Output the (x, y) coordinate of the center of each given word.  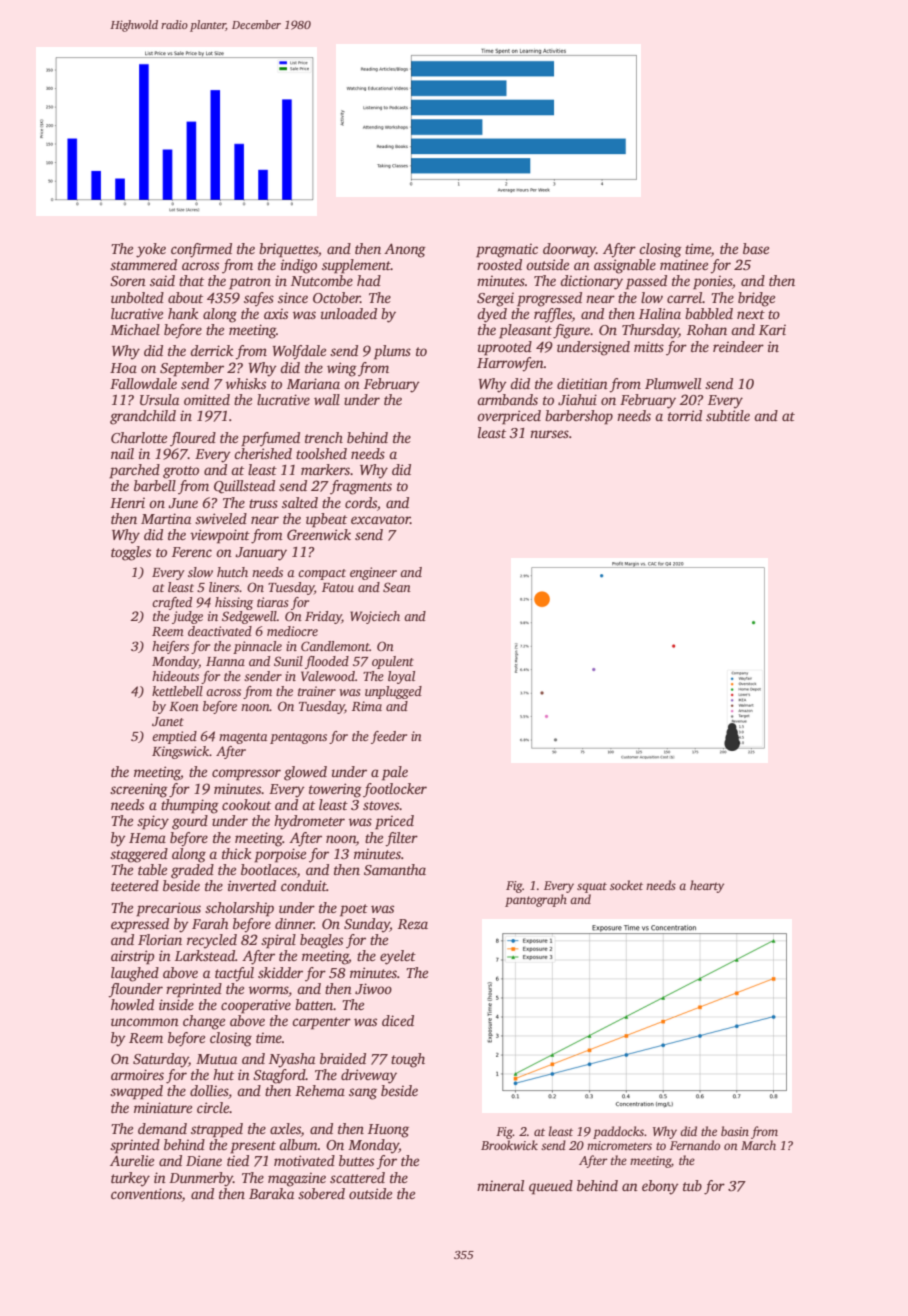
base (756, 248)
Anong (405, 250)
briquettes (288, 250)
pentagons (298, 738)
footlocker (395, 790)
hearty (707, 886)
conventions (146, 1195)
